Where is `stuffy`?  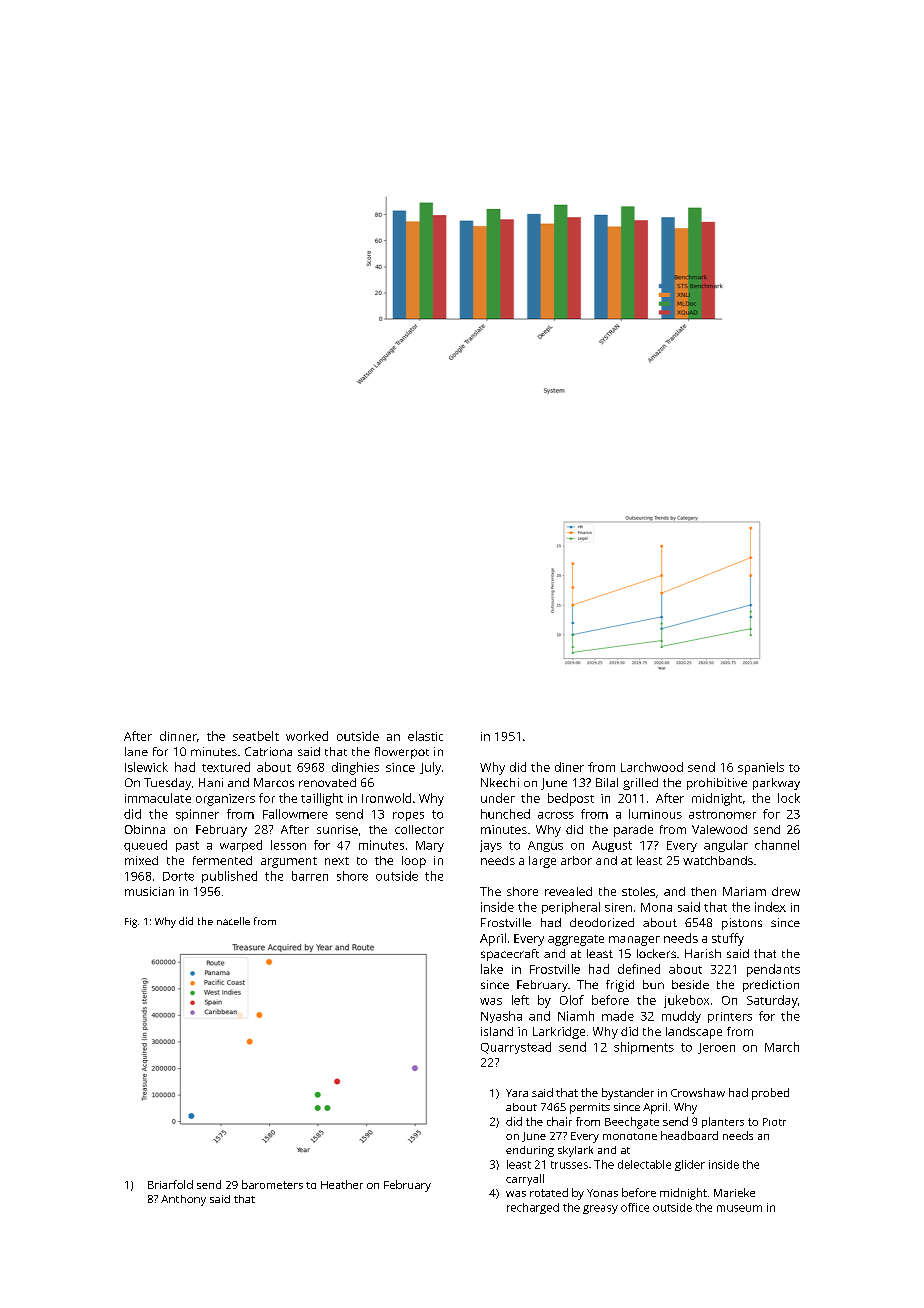
stuffy is located at coordinates (728, 939).
